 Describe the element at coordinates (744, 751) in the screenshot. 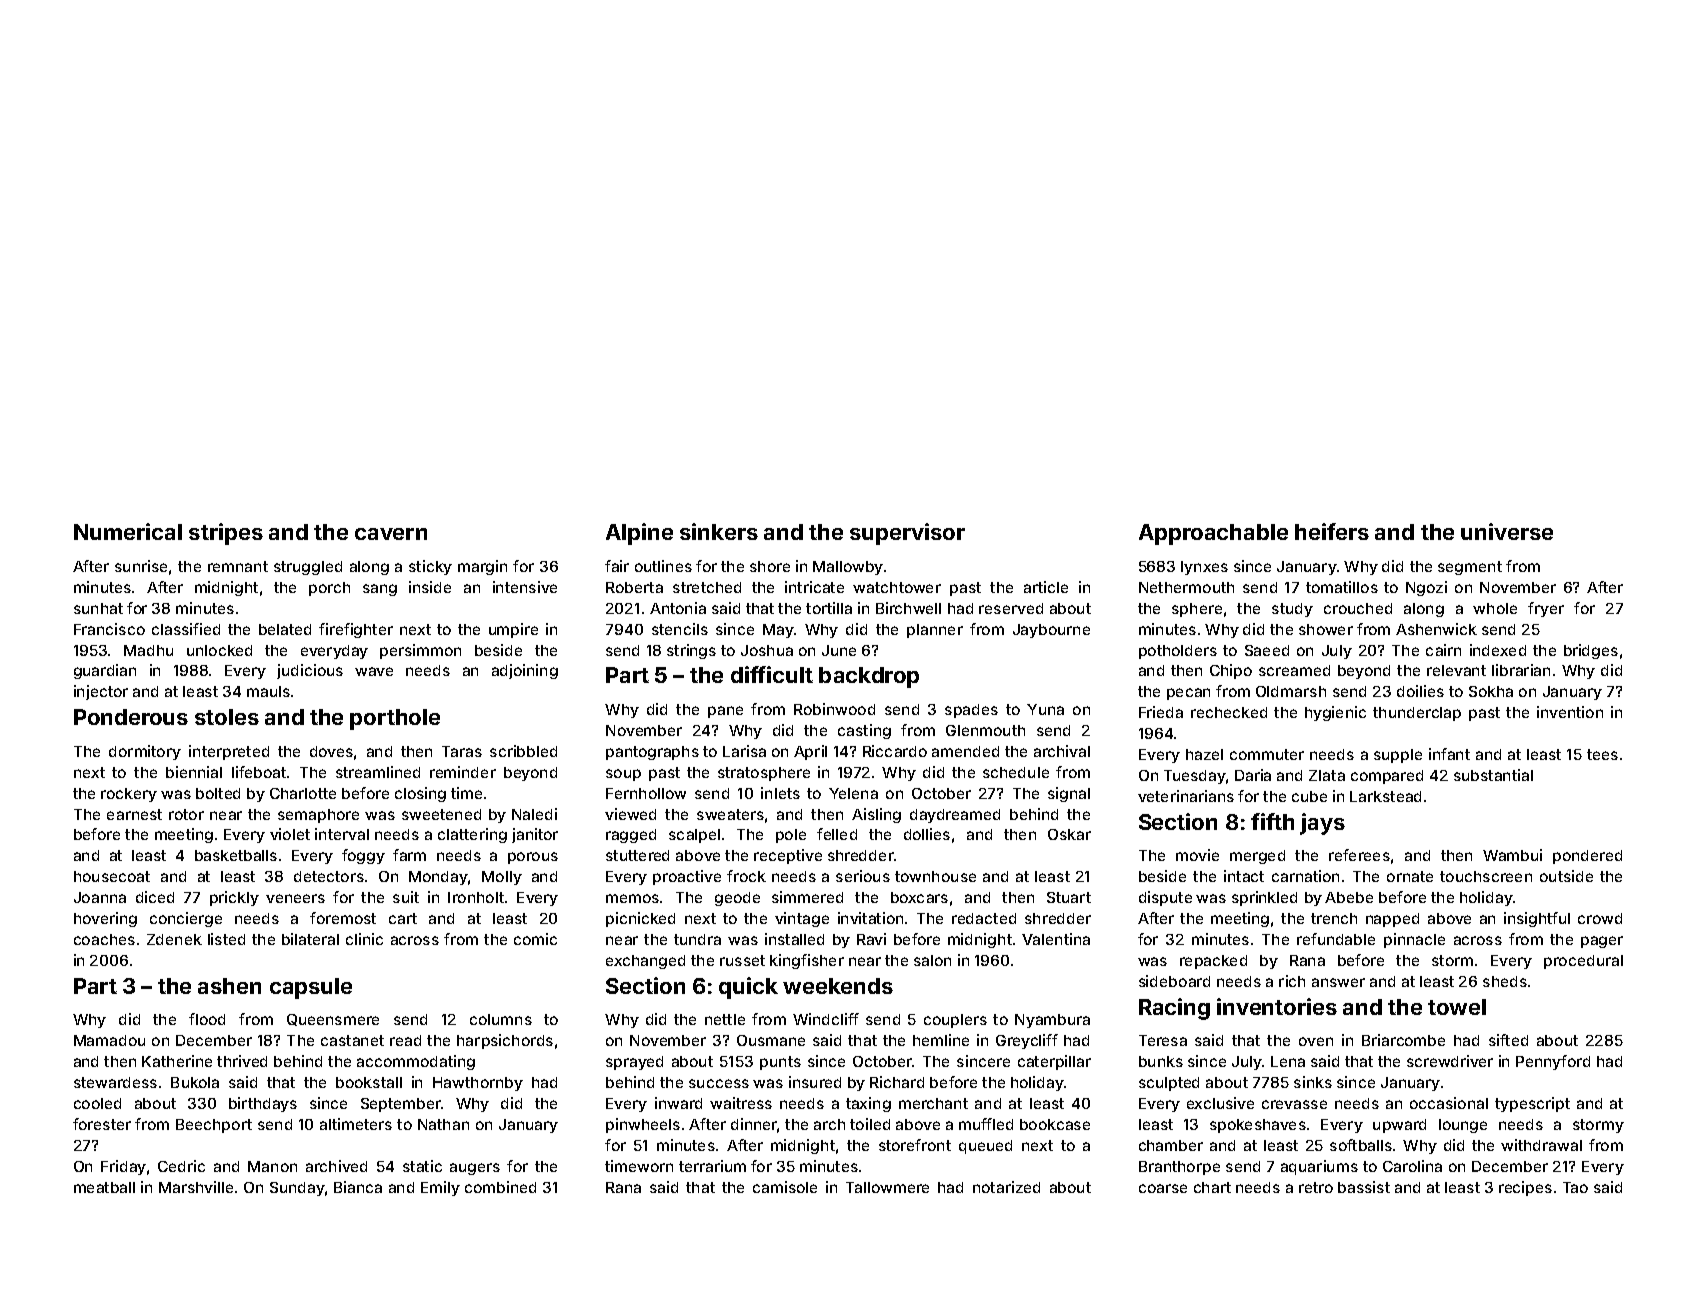

I see `Larisa` at that location.
